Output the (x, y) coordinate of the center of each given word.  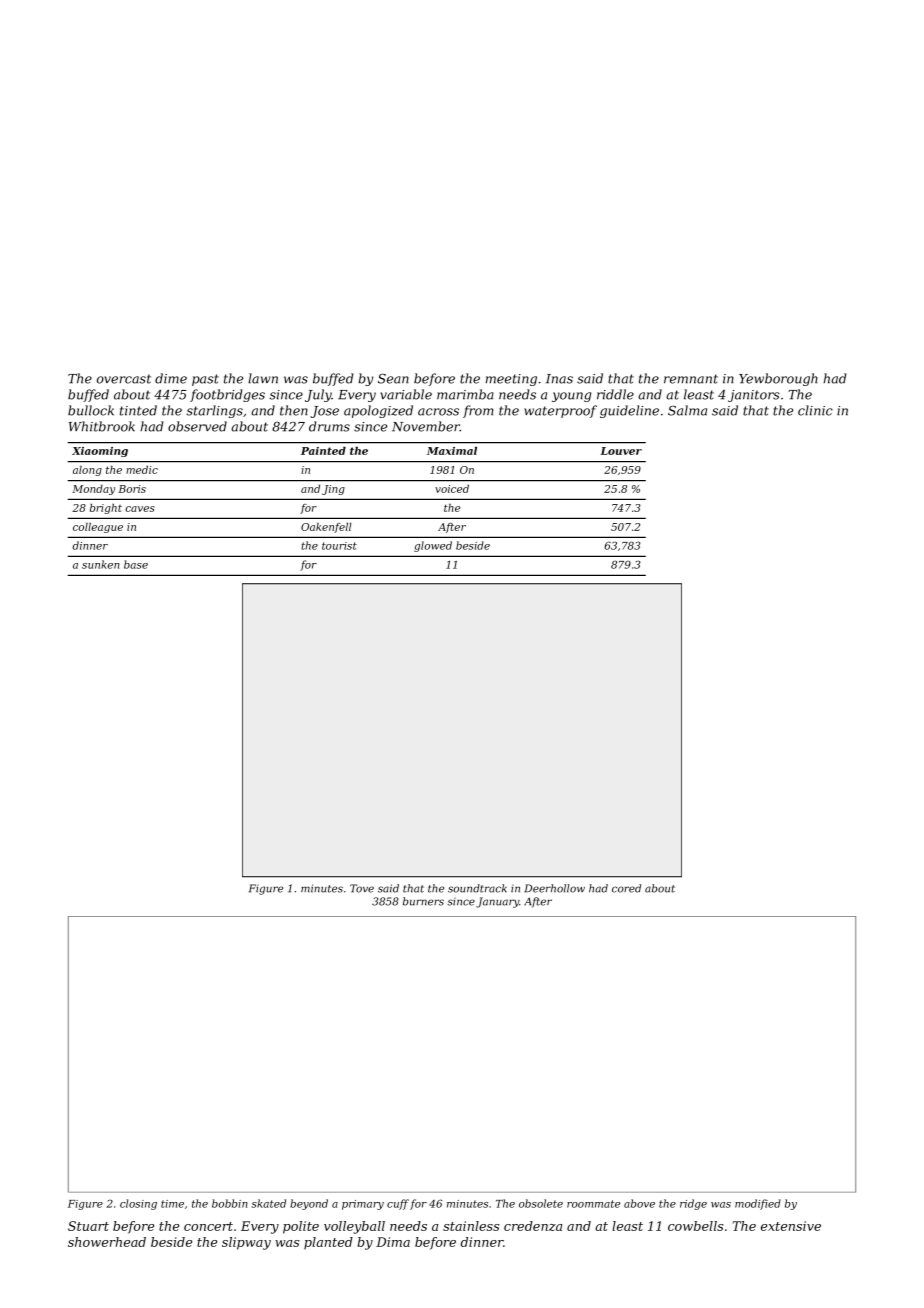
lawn (263, 378)
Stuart (88, 1226)
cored (626, 888)
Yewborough (778, 379)
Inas (559, 379)
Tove (362, 888)
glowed (433, 546)
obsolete (541, 1203)
